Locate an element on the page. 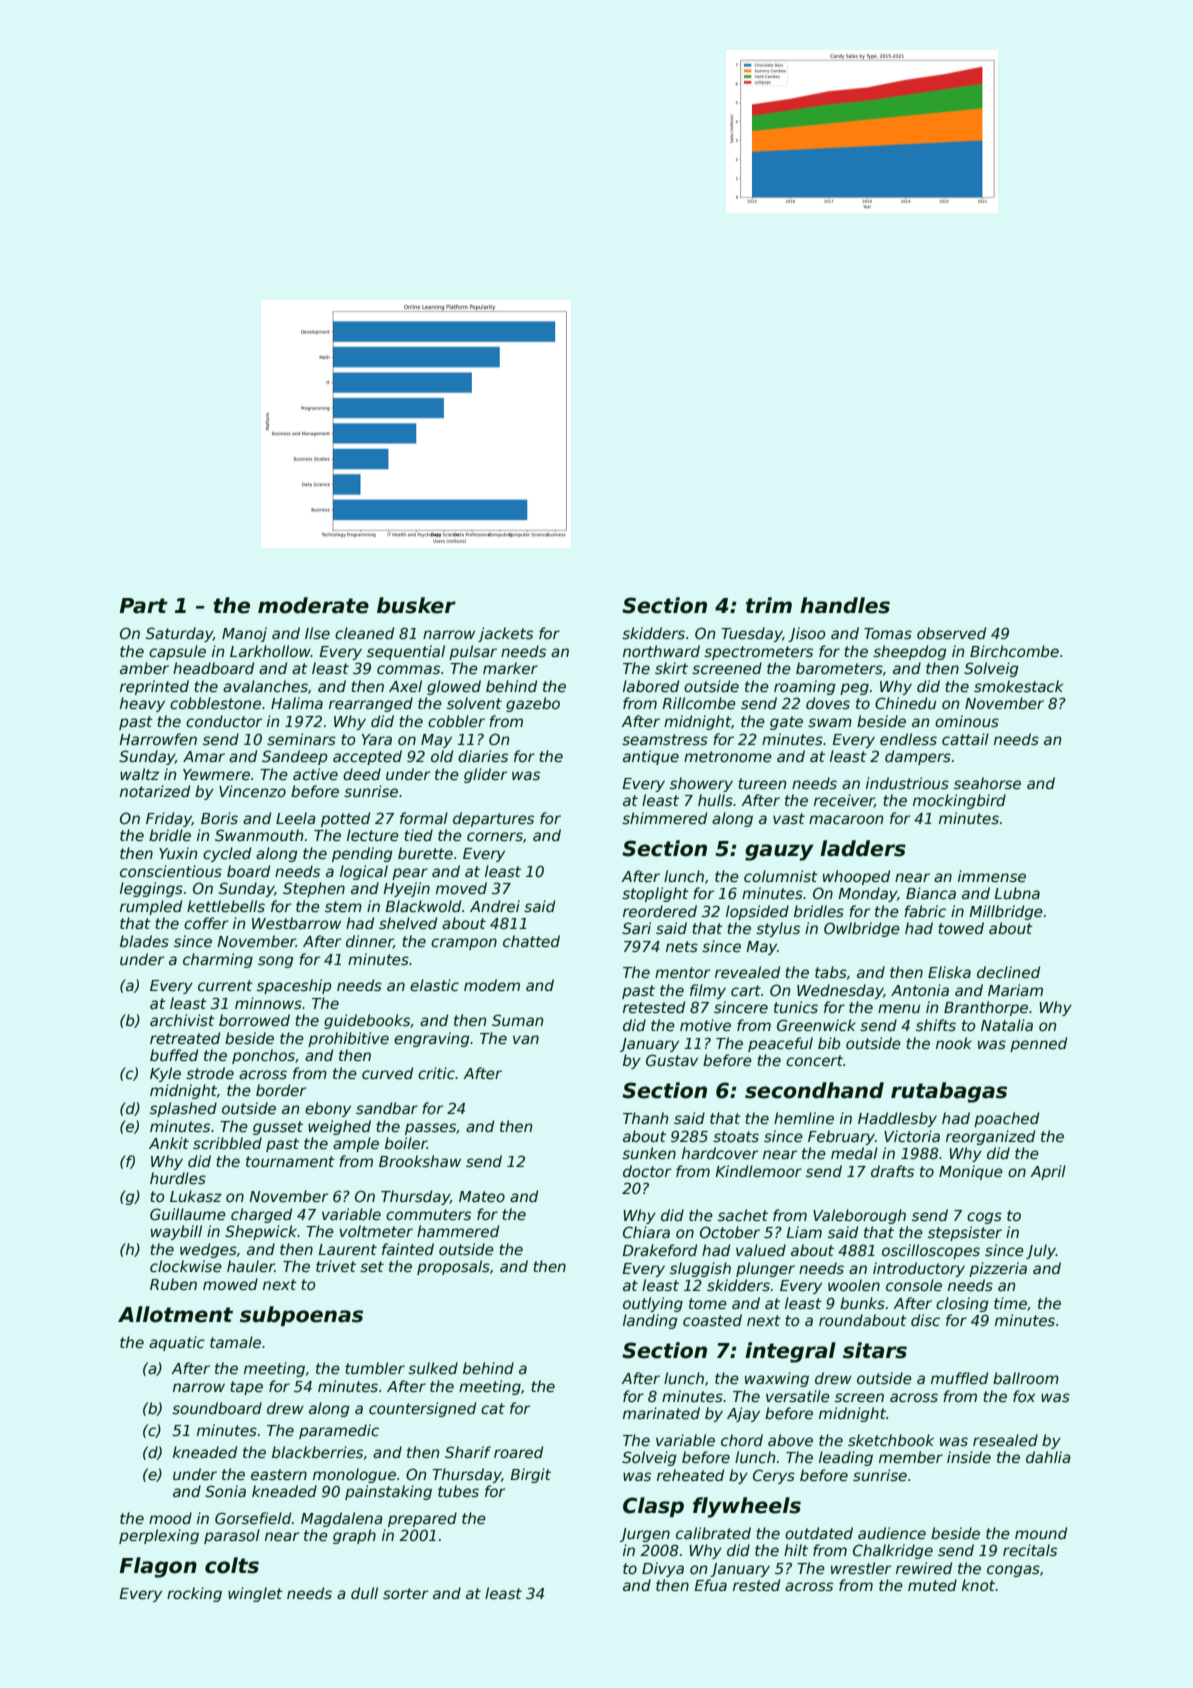  dull is located at coordinates (364, 1593).
